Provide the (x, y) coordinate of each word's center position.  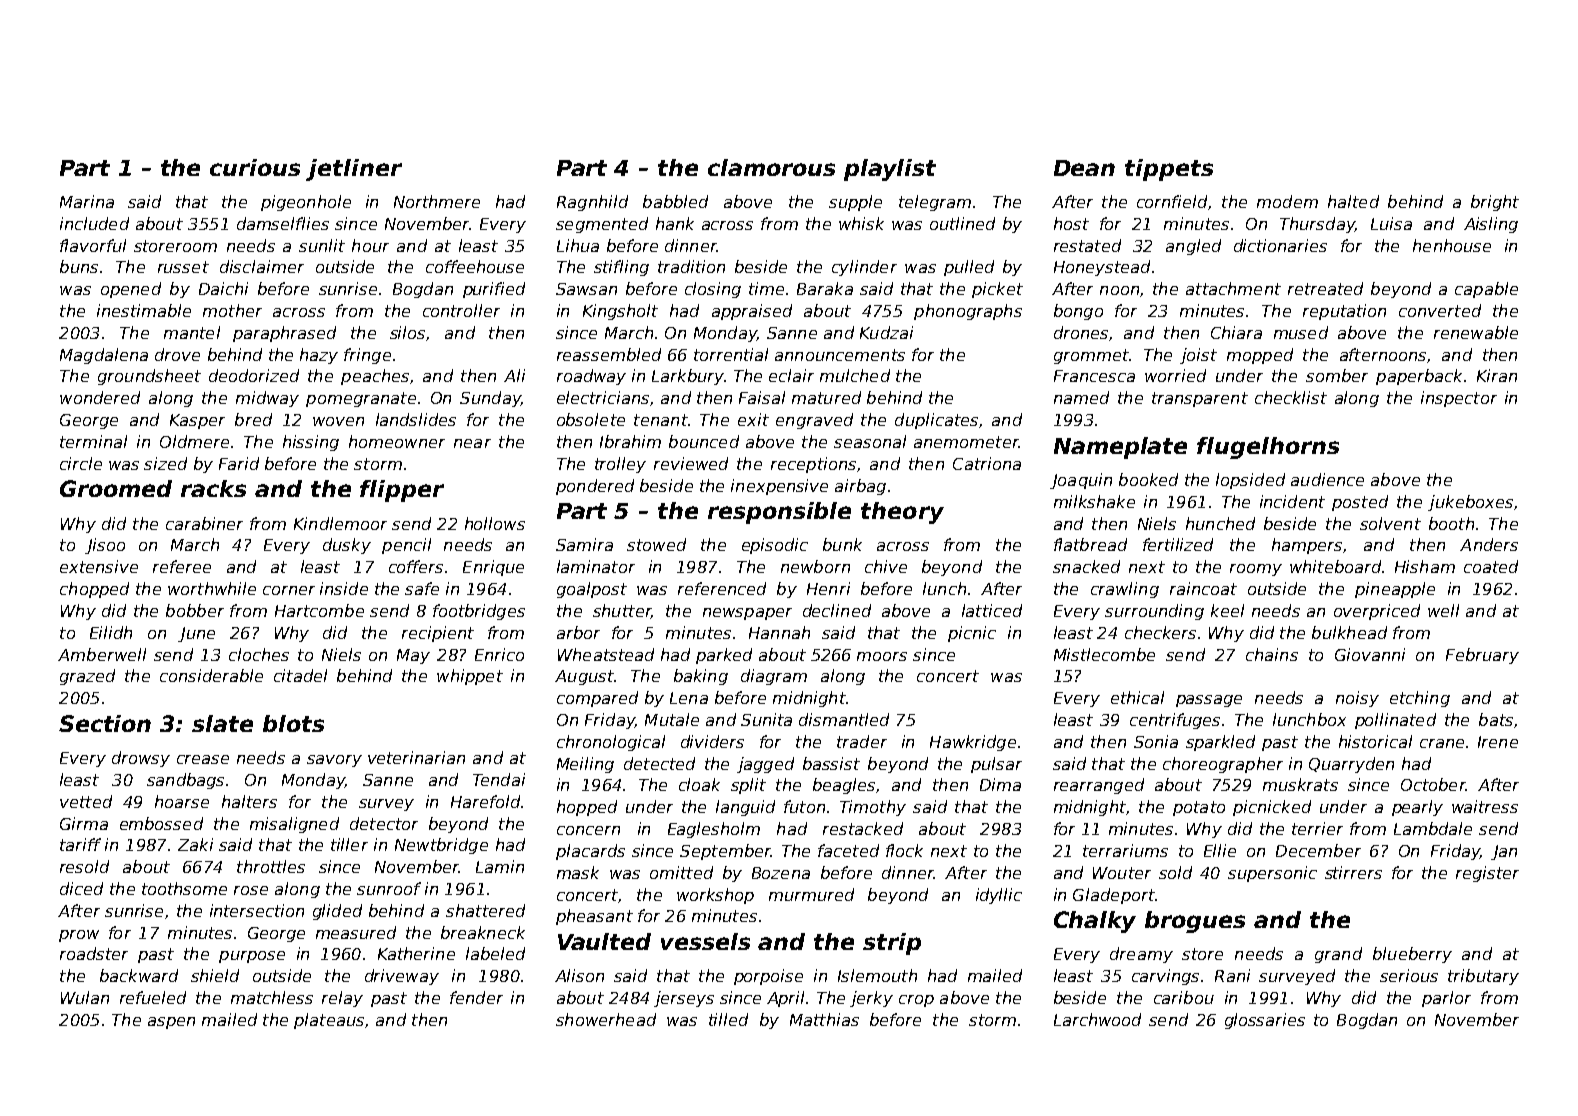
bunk (842, 544)
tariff (80, 844)
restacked (863, 828)
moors (882, 656)
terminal (93, 441)
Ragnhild (592, 203)
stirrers (1353, 872)
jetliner (354, 170)
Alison (579, 975)
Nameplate (1120, 448)
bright (1495, 203)
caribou (1184, 997)
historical (1375, 741)
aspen (171, 1023)
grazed (87, 677)
